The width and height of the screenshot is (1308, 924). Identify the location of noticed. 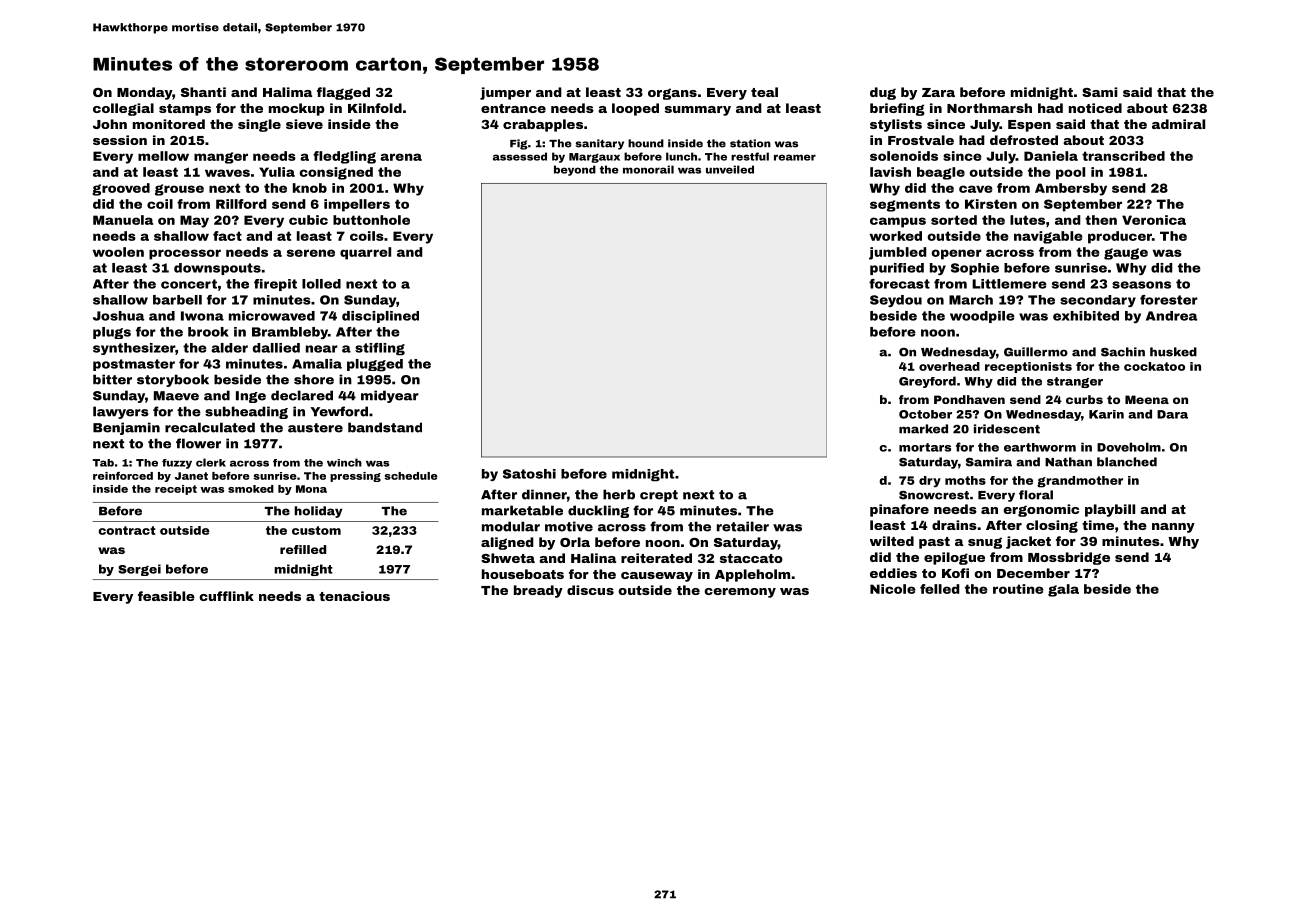
(1095, 108).
